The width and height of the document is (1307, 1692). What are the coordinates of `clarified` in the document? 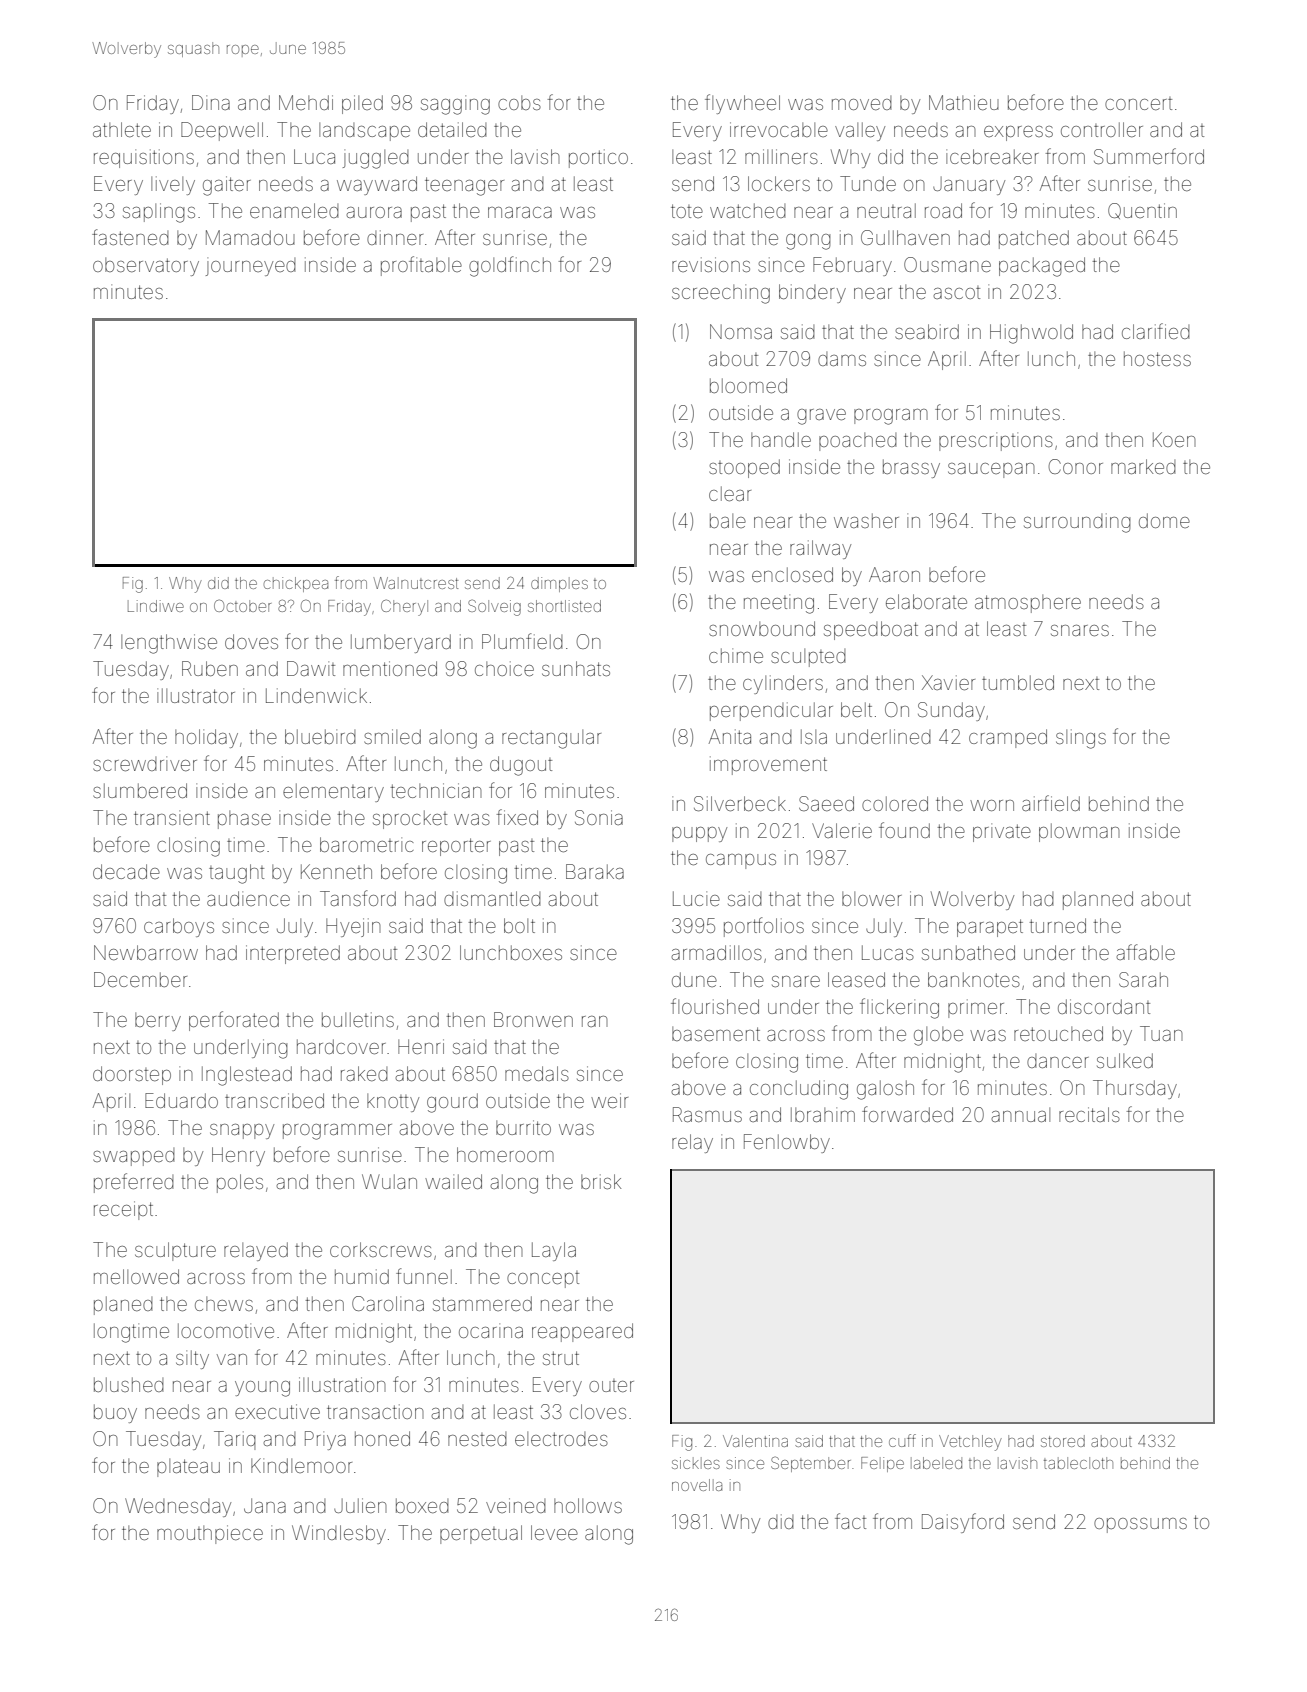 It's located at (1156, 331).
